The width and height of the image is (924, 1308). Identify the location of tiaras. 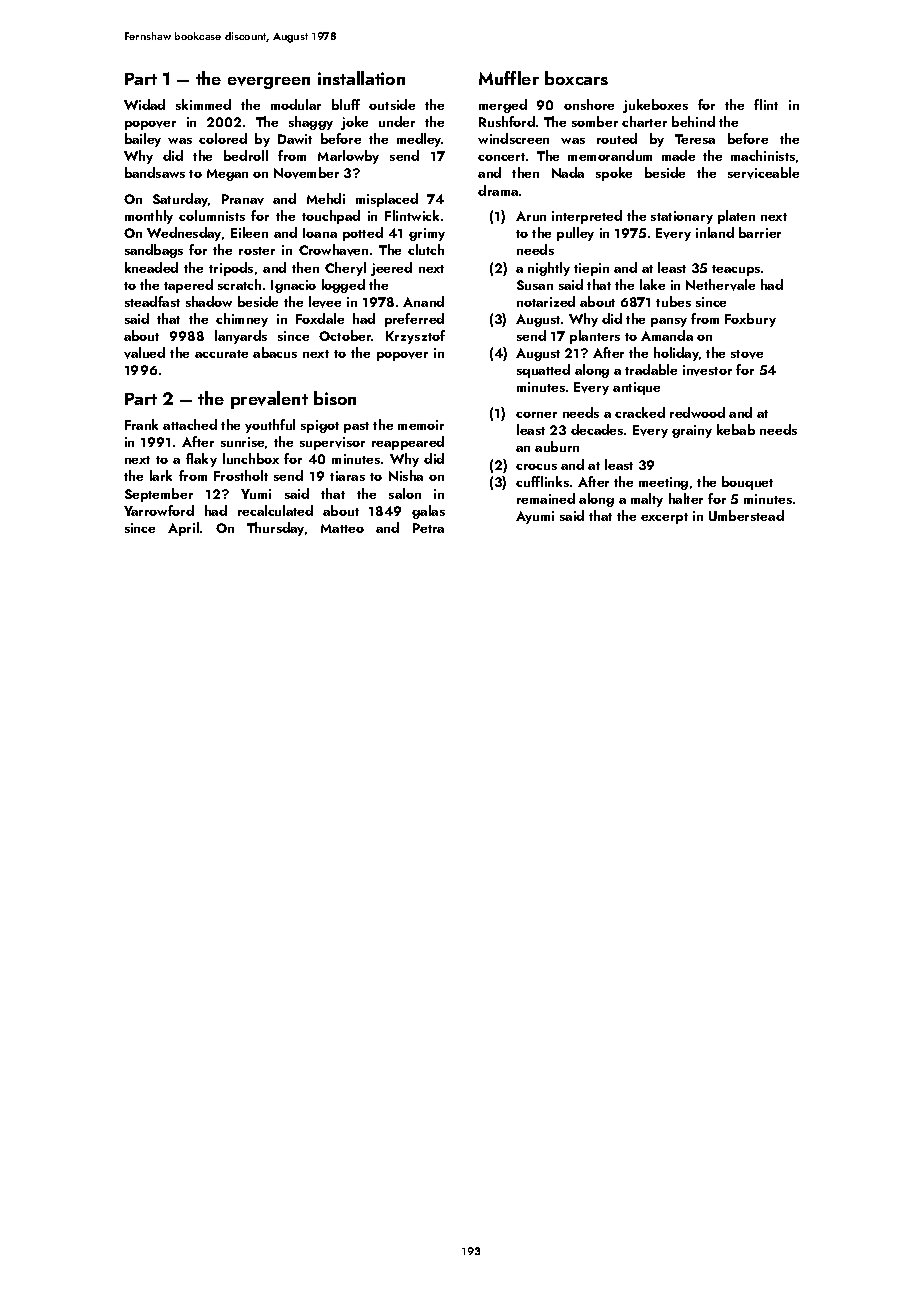
(347, 476).
